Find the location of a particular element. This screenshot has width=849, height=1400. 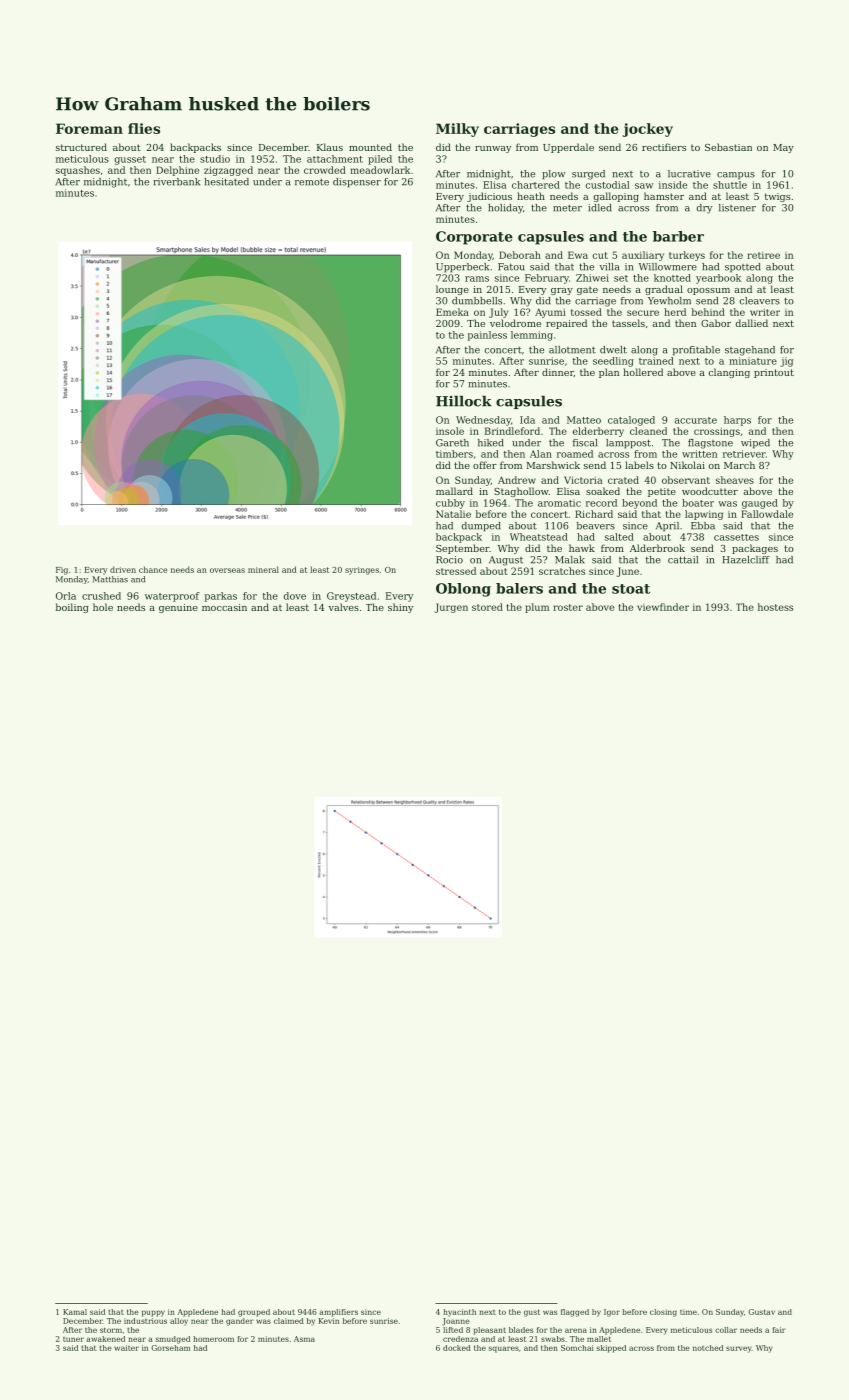

insole is located at coordinates (450, 431).
